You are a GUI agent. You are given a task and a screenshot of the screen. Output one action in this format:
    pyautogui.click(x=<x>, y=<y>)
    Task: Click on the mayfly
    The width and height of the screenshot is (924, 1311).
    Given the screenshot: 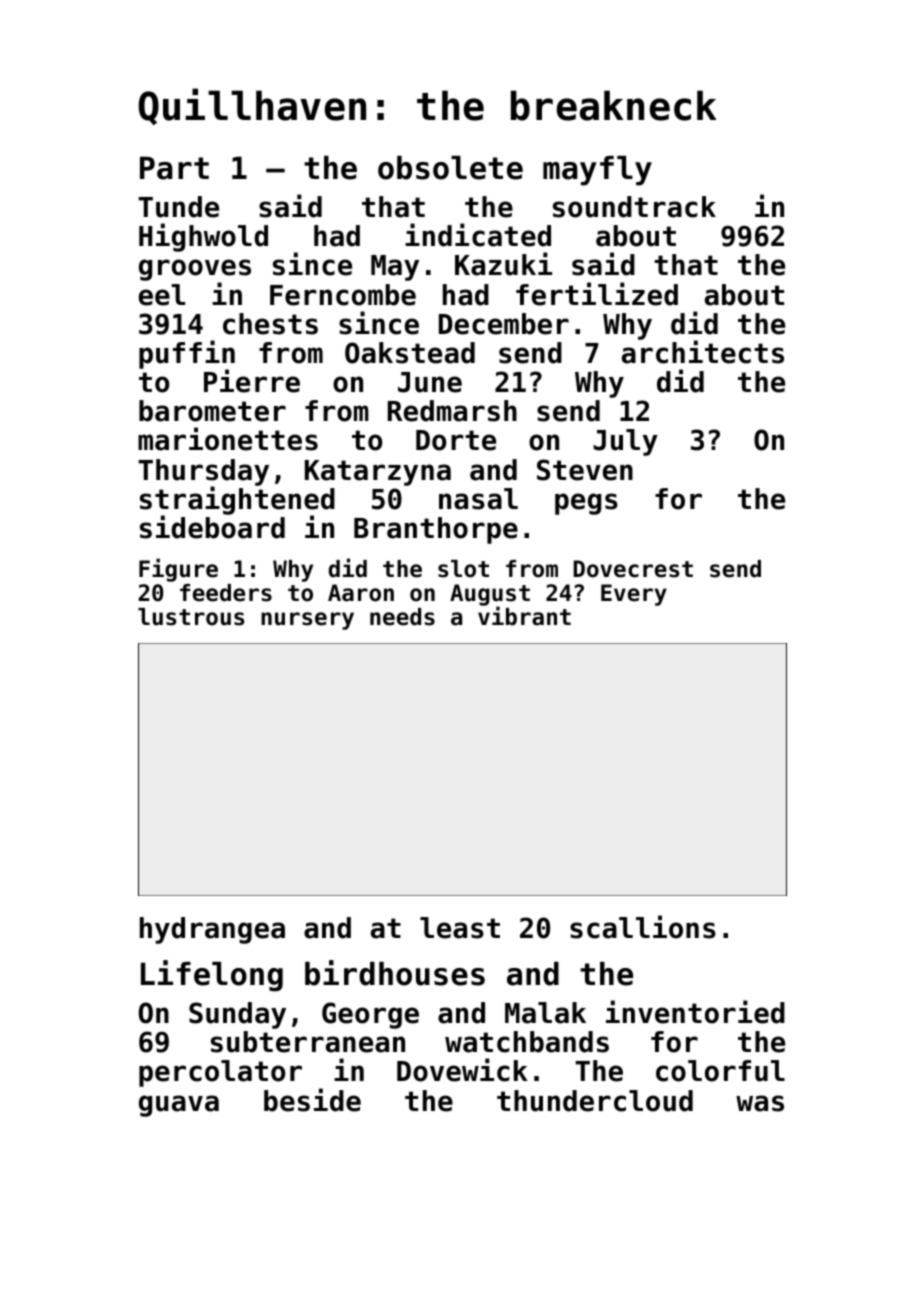 What is the action you would take?
    pyautogui.click(x=597, y=171)
